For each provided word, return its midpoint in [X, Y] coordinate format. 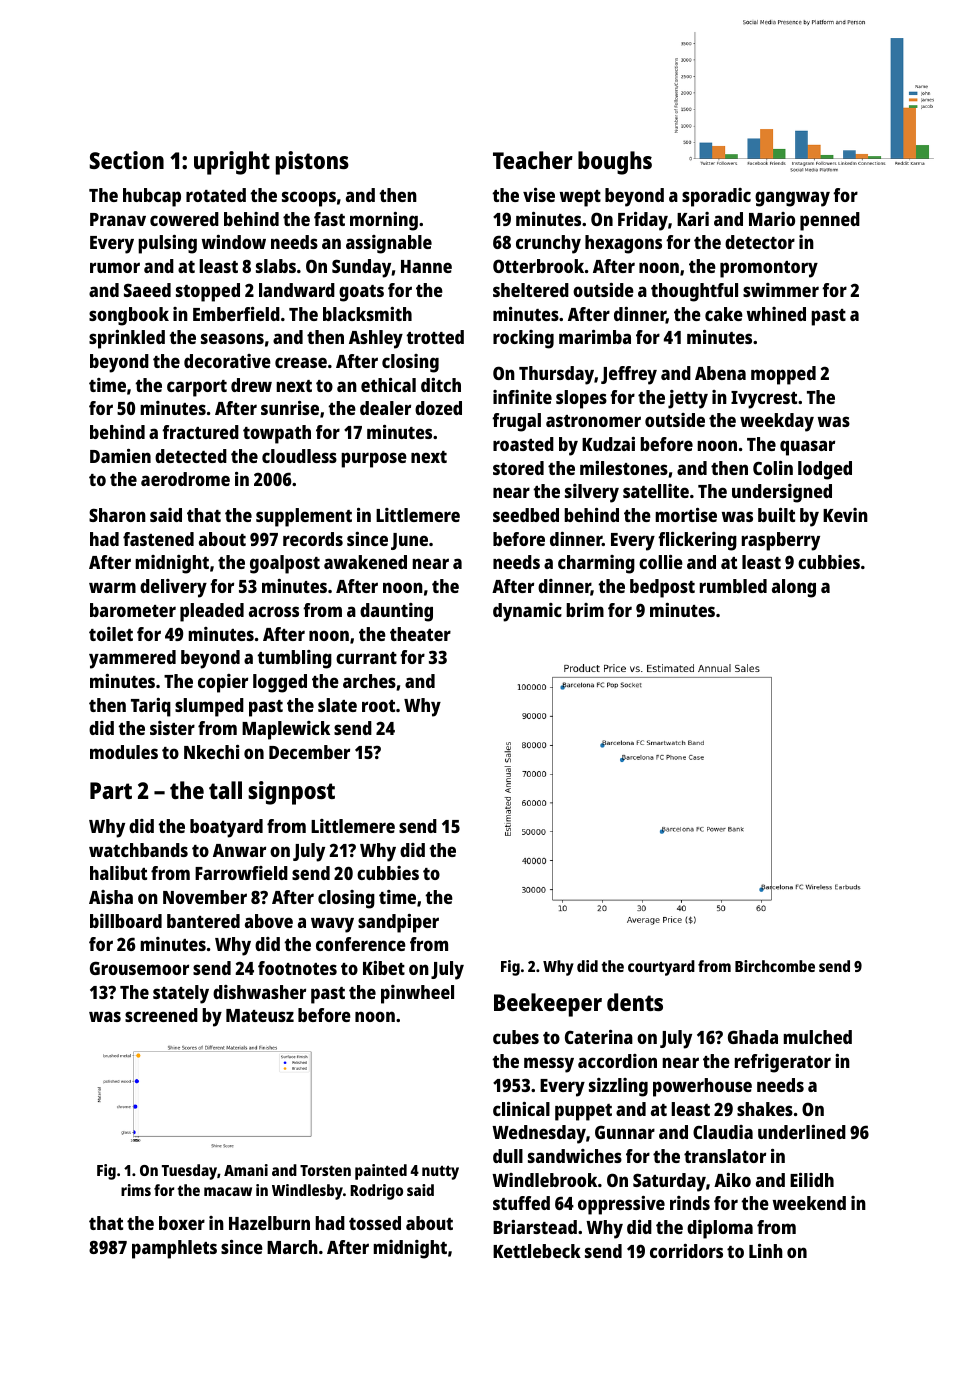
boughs [615, 163]
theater [420, 634]
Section [127, 160]
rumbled [733, 586]
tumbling [294, 659]
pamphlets [174, 1249]
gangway [792, 199]
